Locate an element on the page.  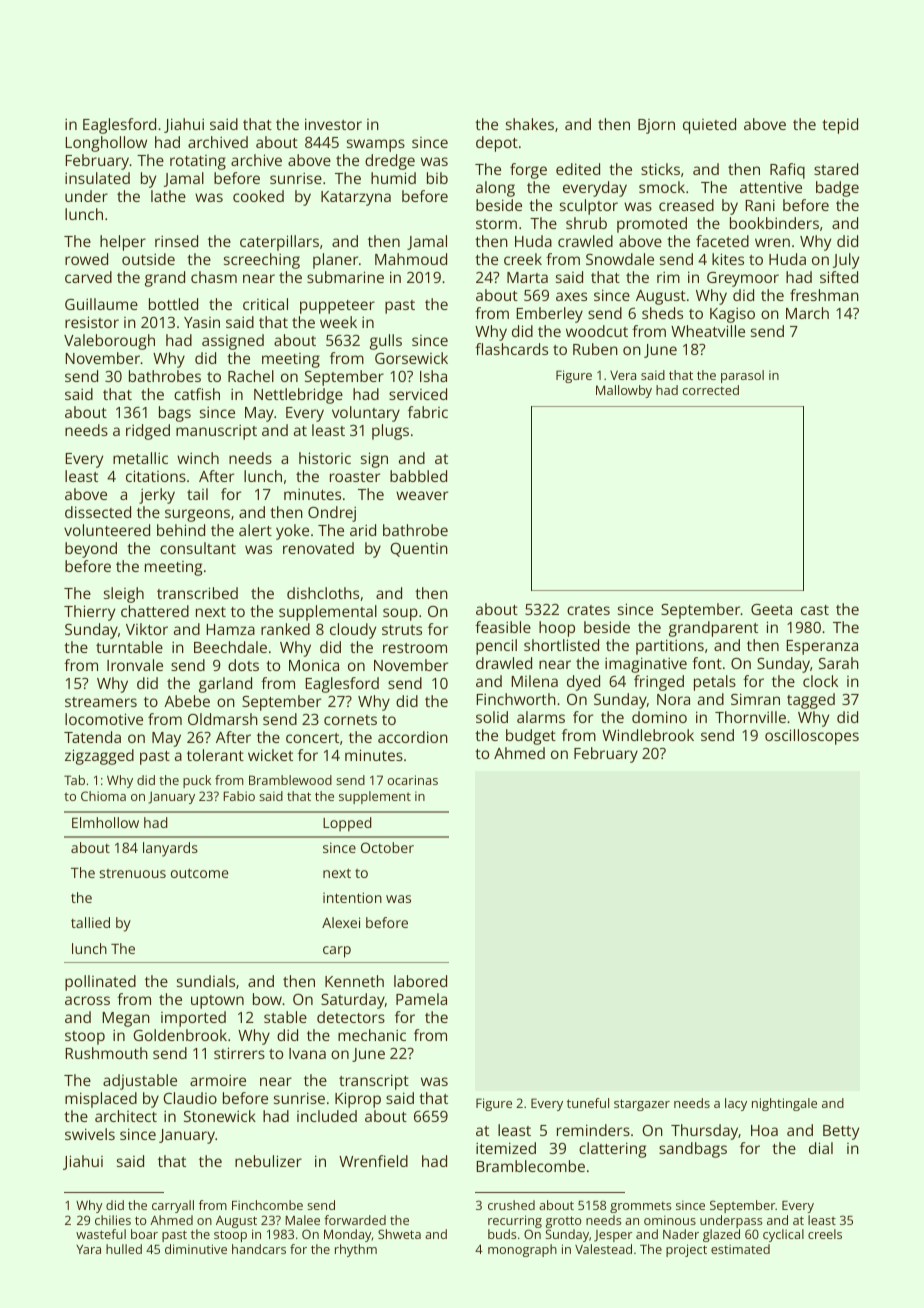
rowed is located at coordinates (86, 259).
